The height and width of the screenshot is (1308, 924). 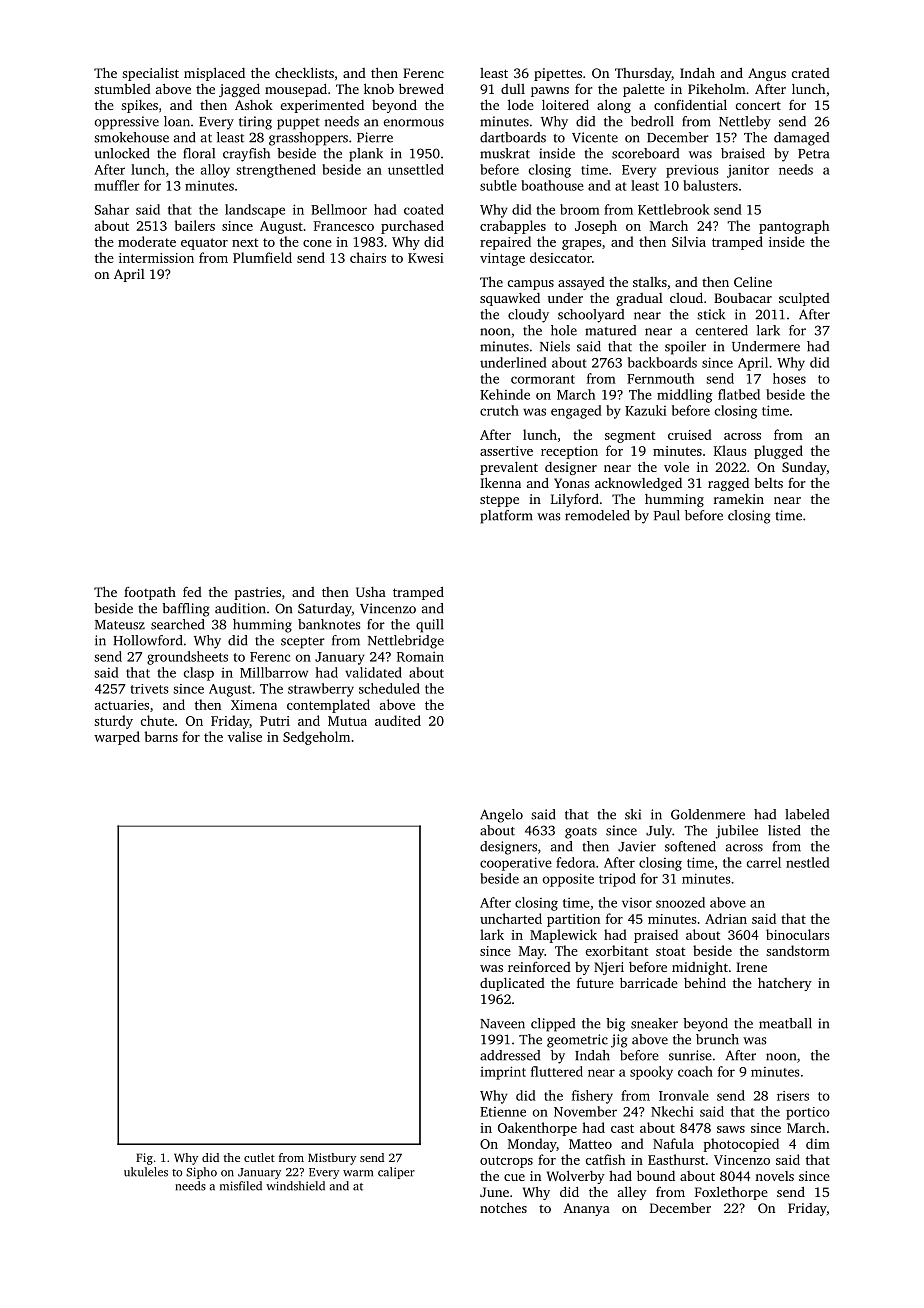 What do you see at coordinates (426, 258) in the screenshot?
I see `Kwesi` at bounding box center [426, 258].
